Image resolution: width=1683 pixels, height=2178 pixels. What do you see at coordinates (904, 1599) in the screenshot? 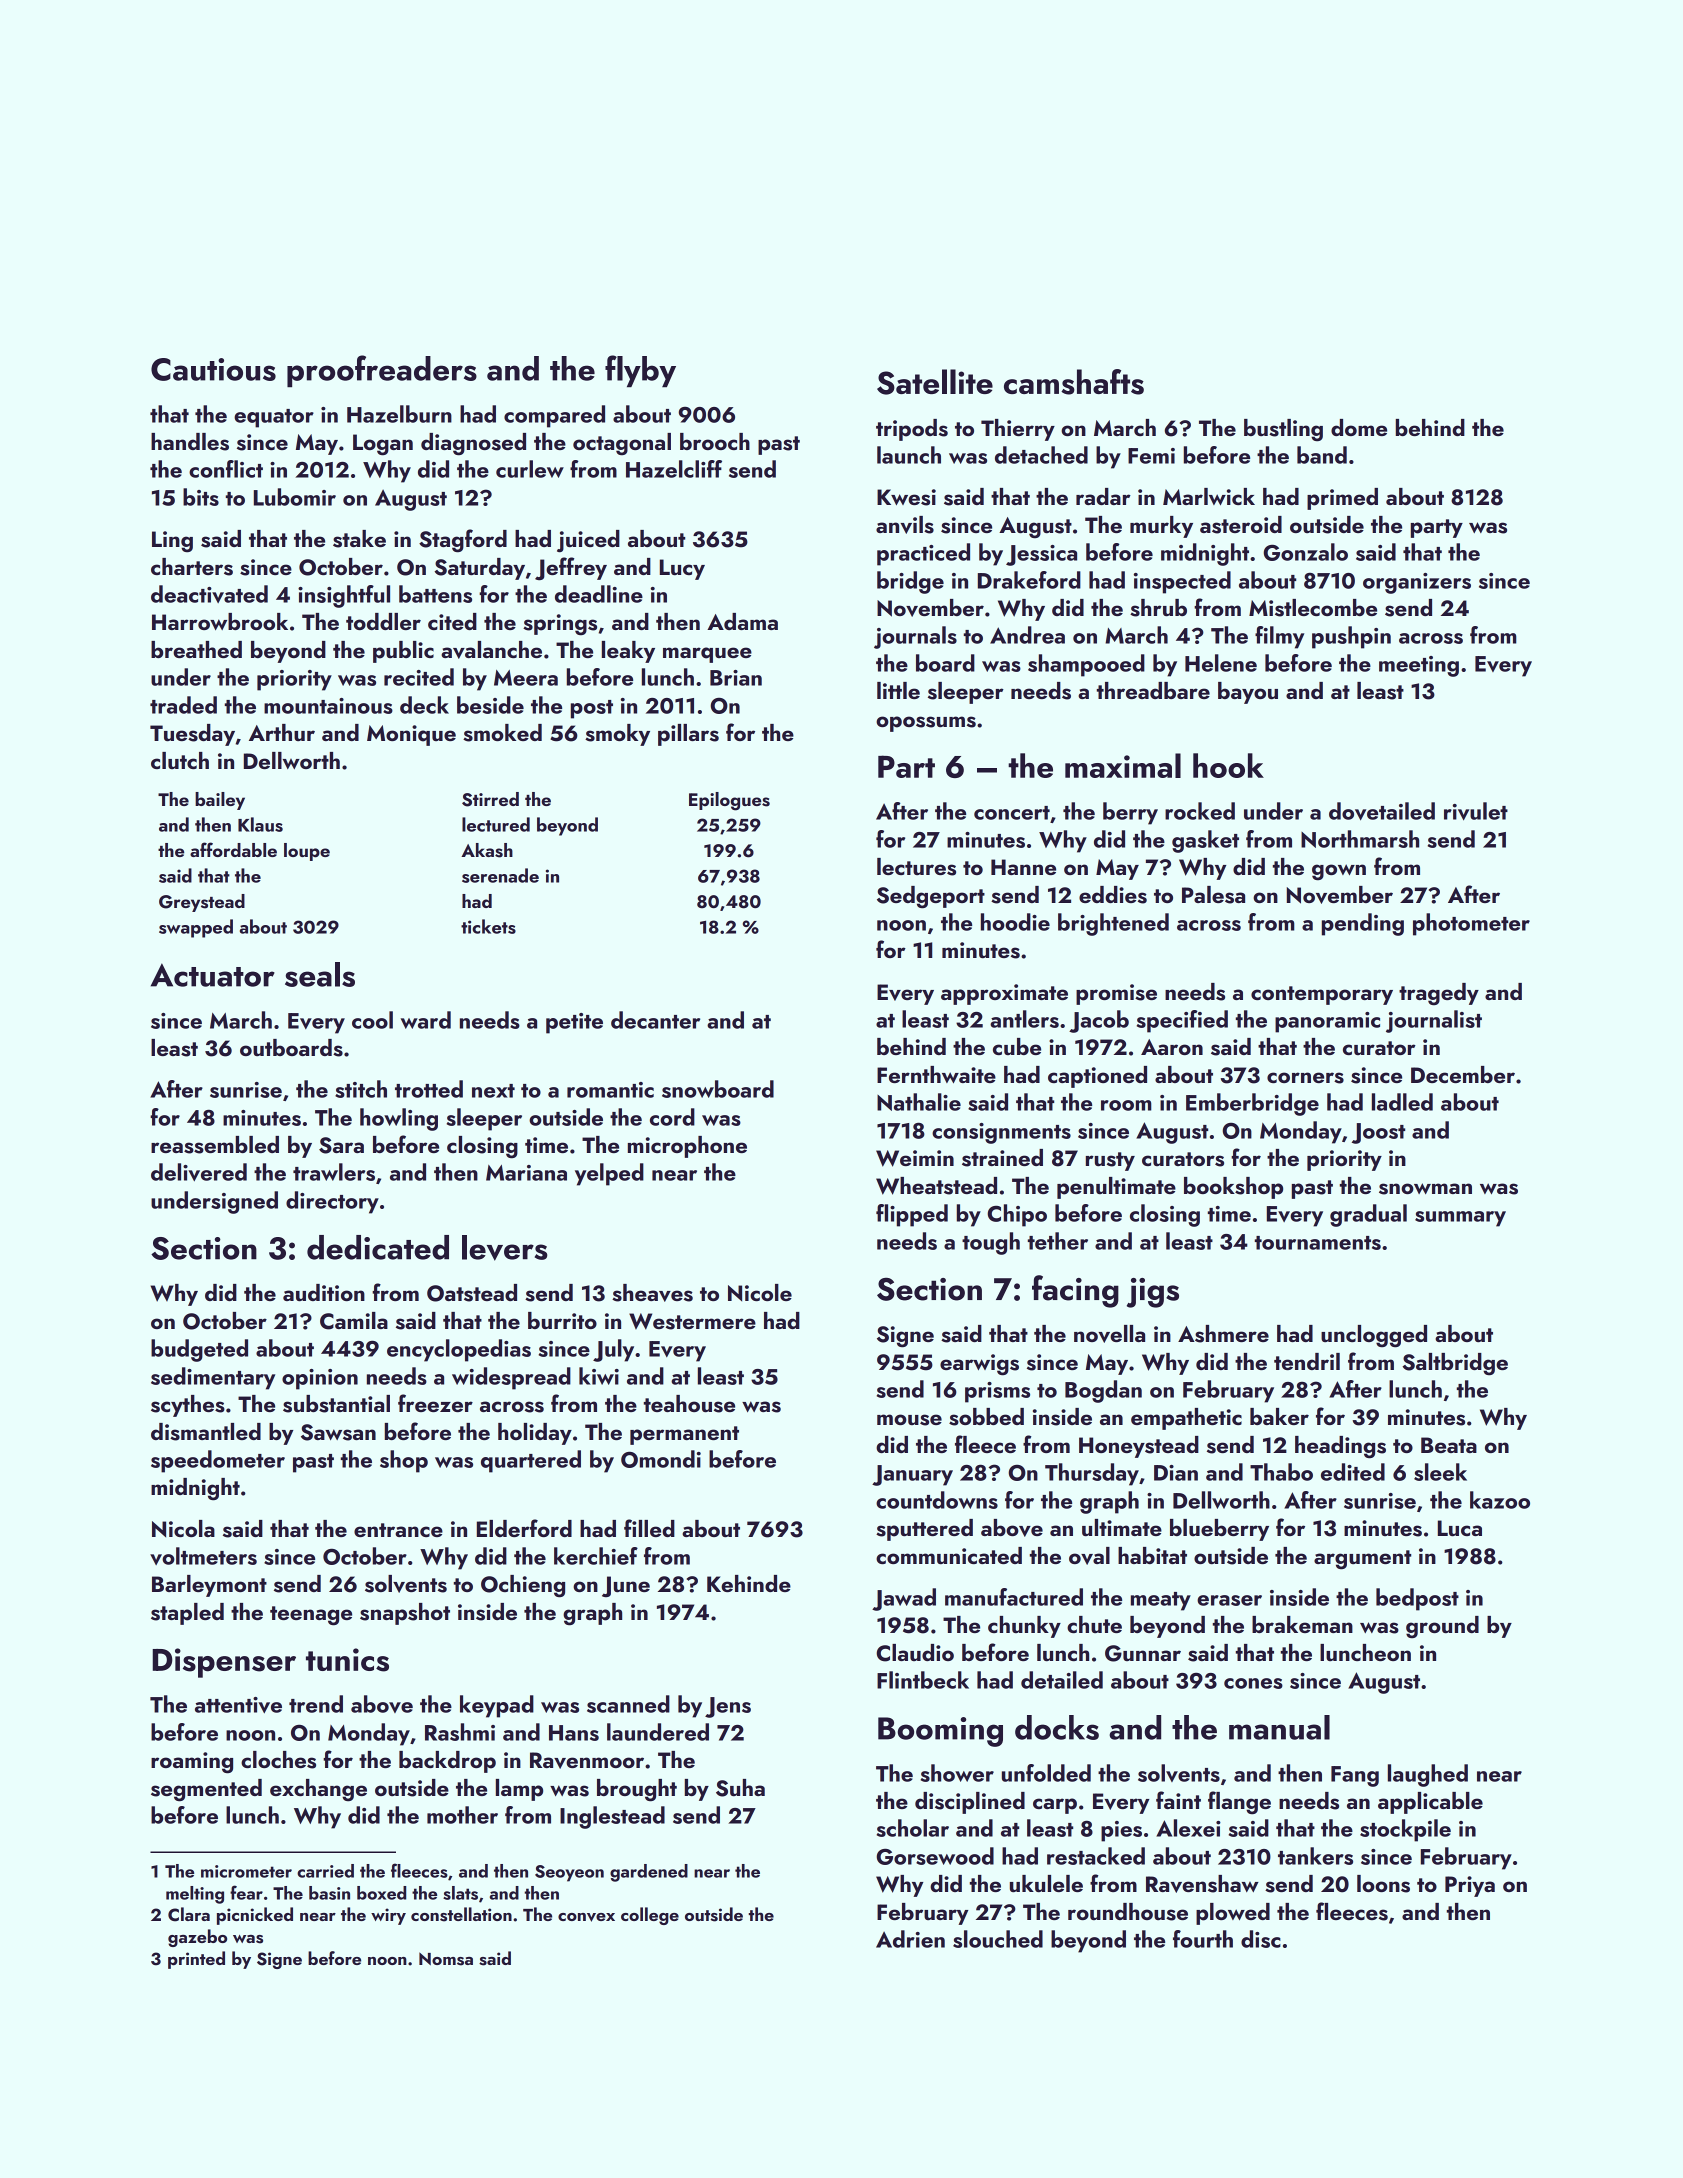
I see `Jawad` at bounding box center [904, 1599].
